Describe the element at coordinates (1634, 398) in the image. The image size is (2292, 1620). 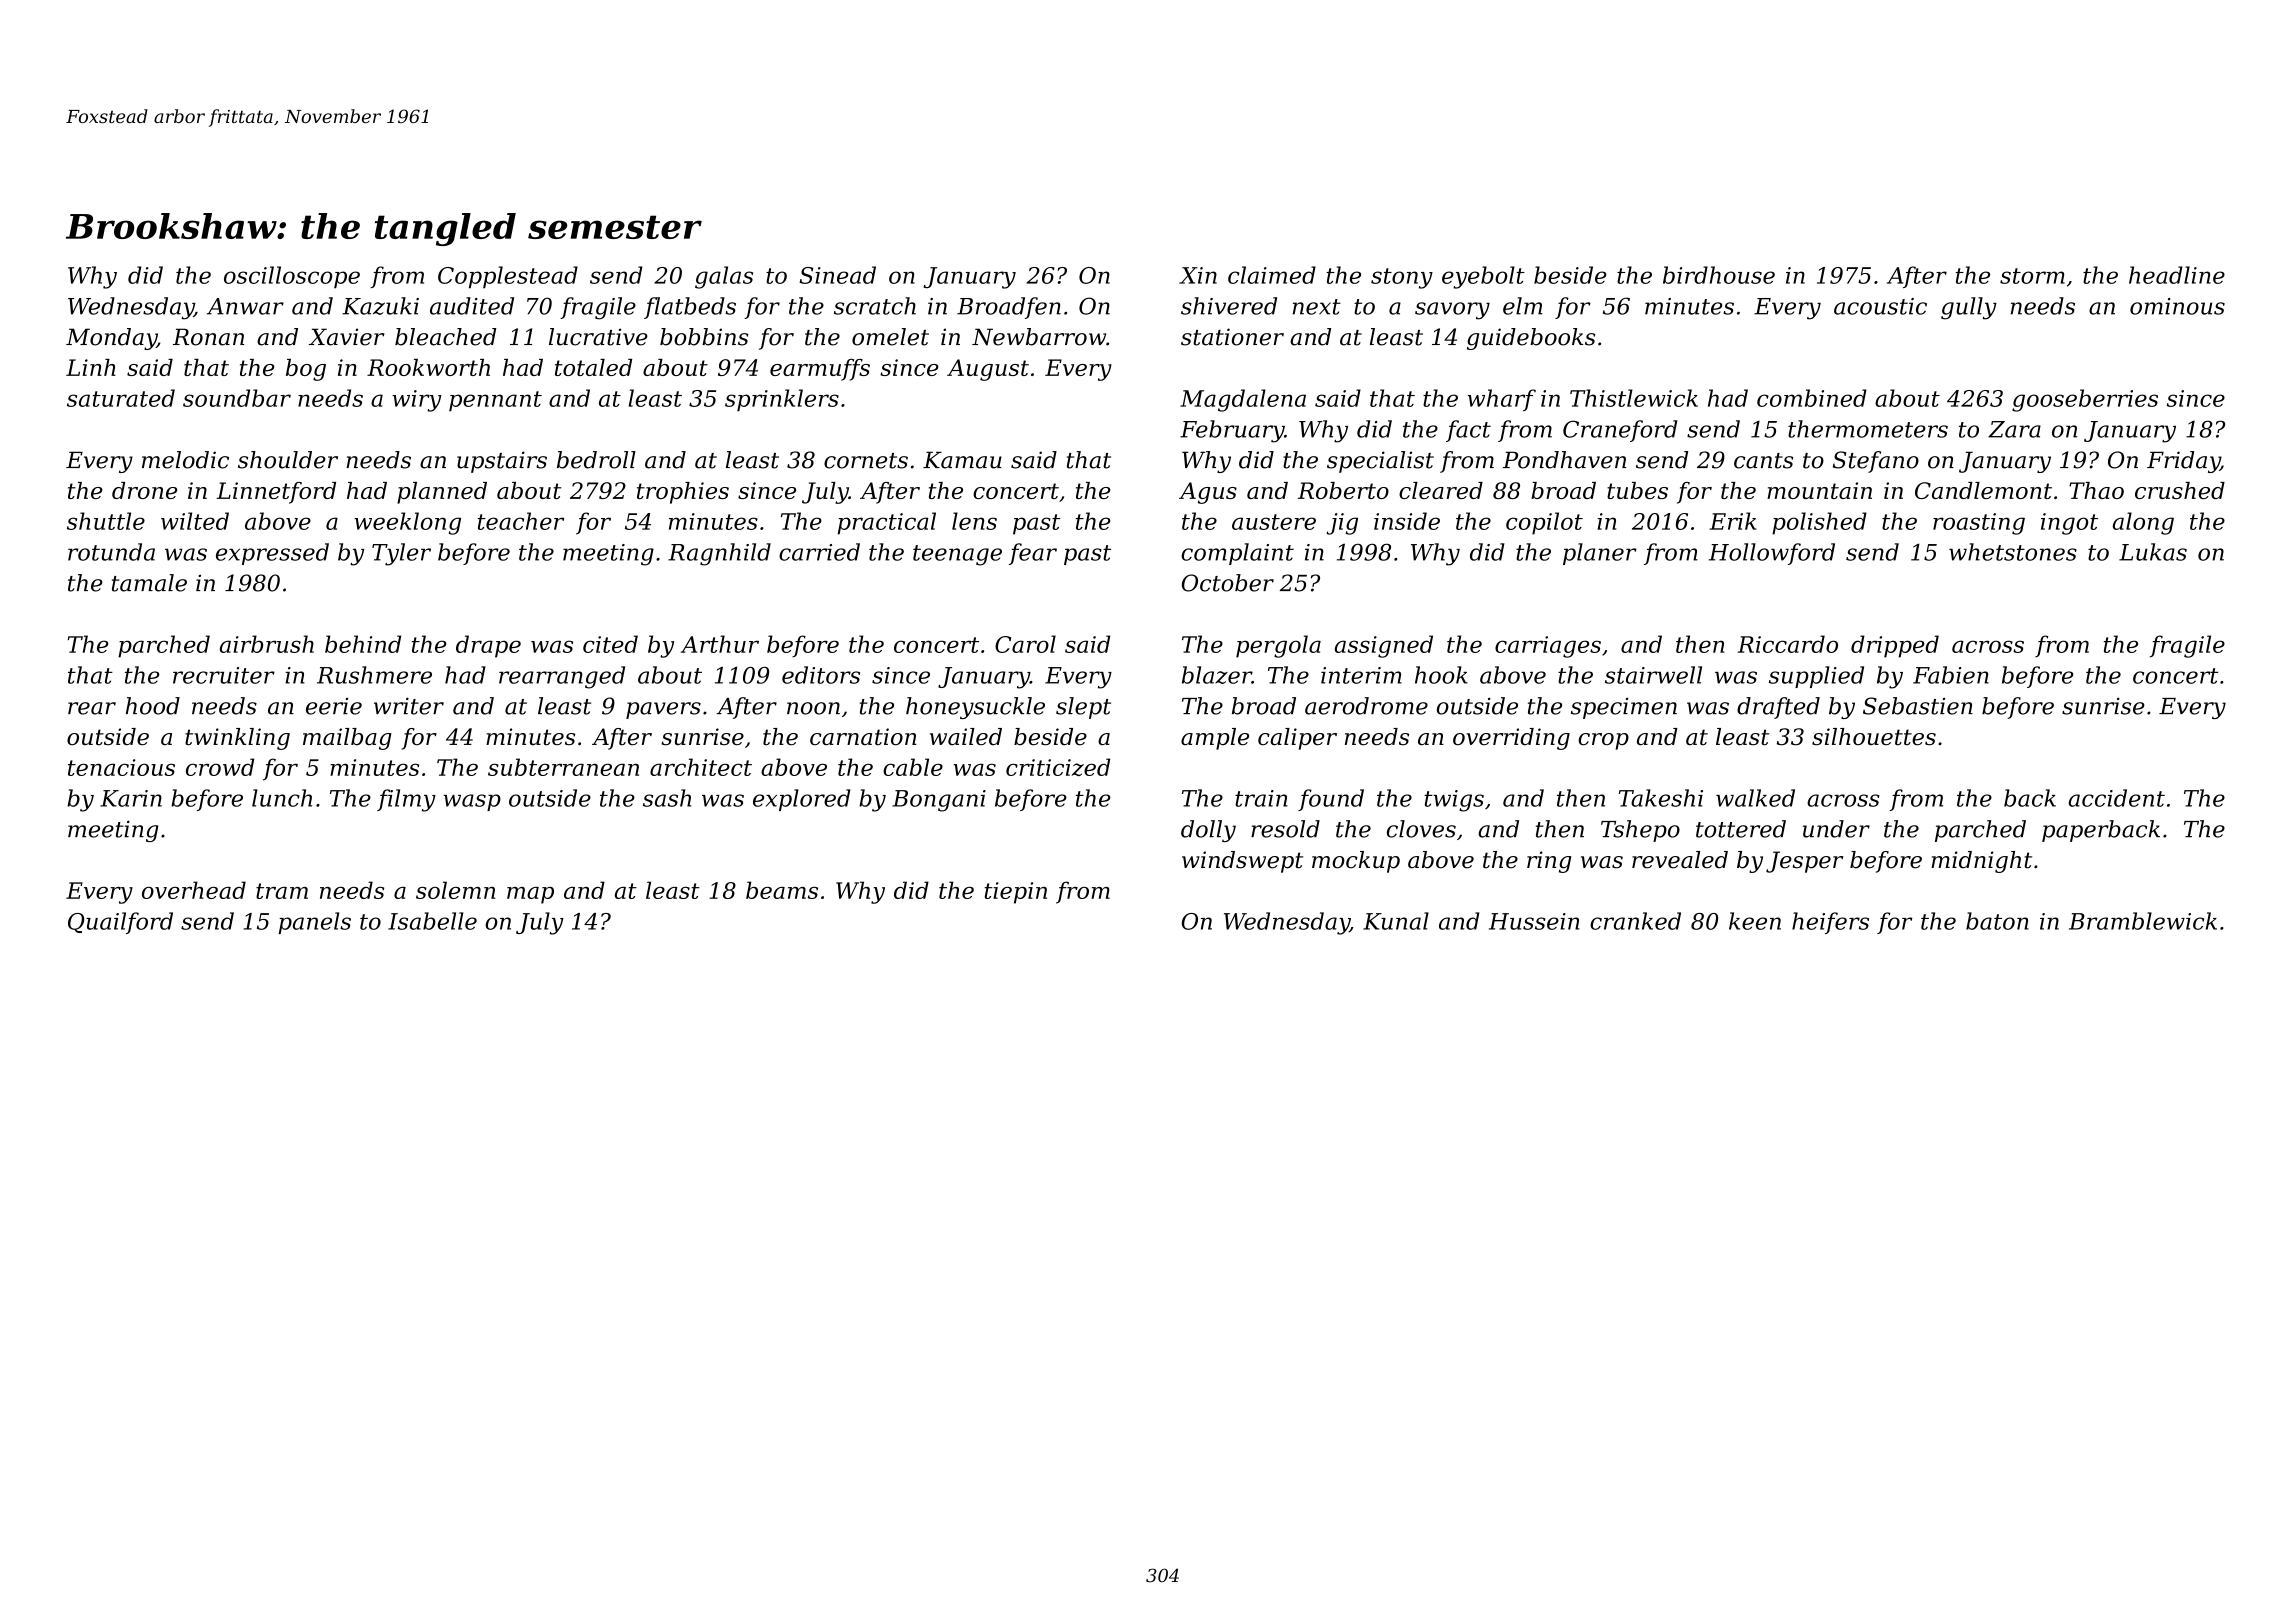
I see `Thistlewick` at that location.
